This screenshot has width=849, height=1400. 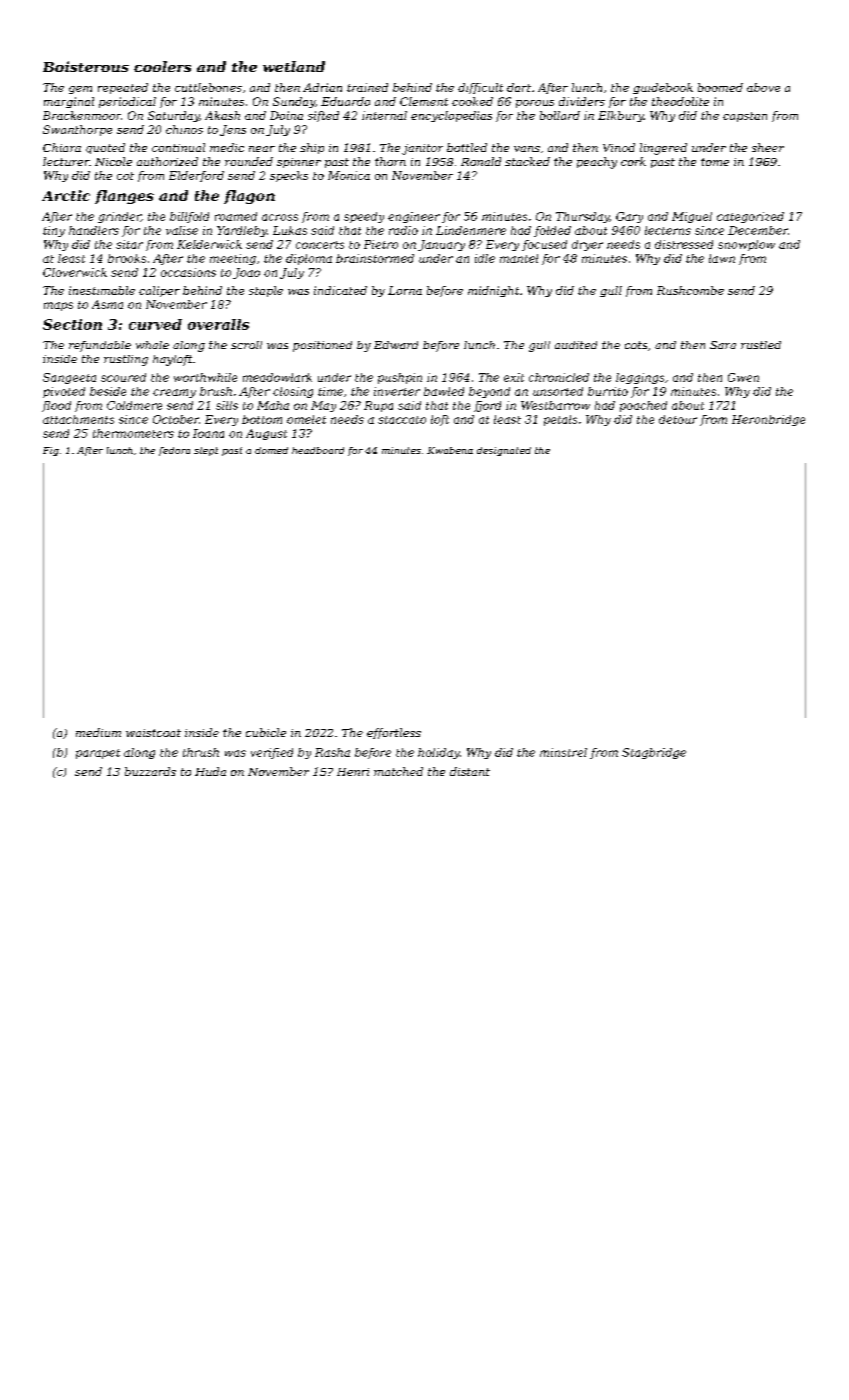 I want to click on slept, so click(x=206, y=451).
